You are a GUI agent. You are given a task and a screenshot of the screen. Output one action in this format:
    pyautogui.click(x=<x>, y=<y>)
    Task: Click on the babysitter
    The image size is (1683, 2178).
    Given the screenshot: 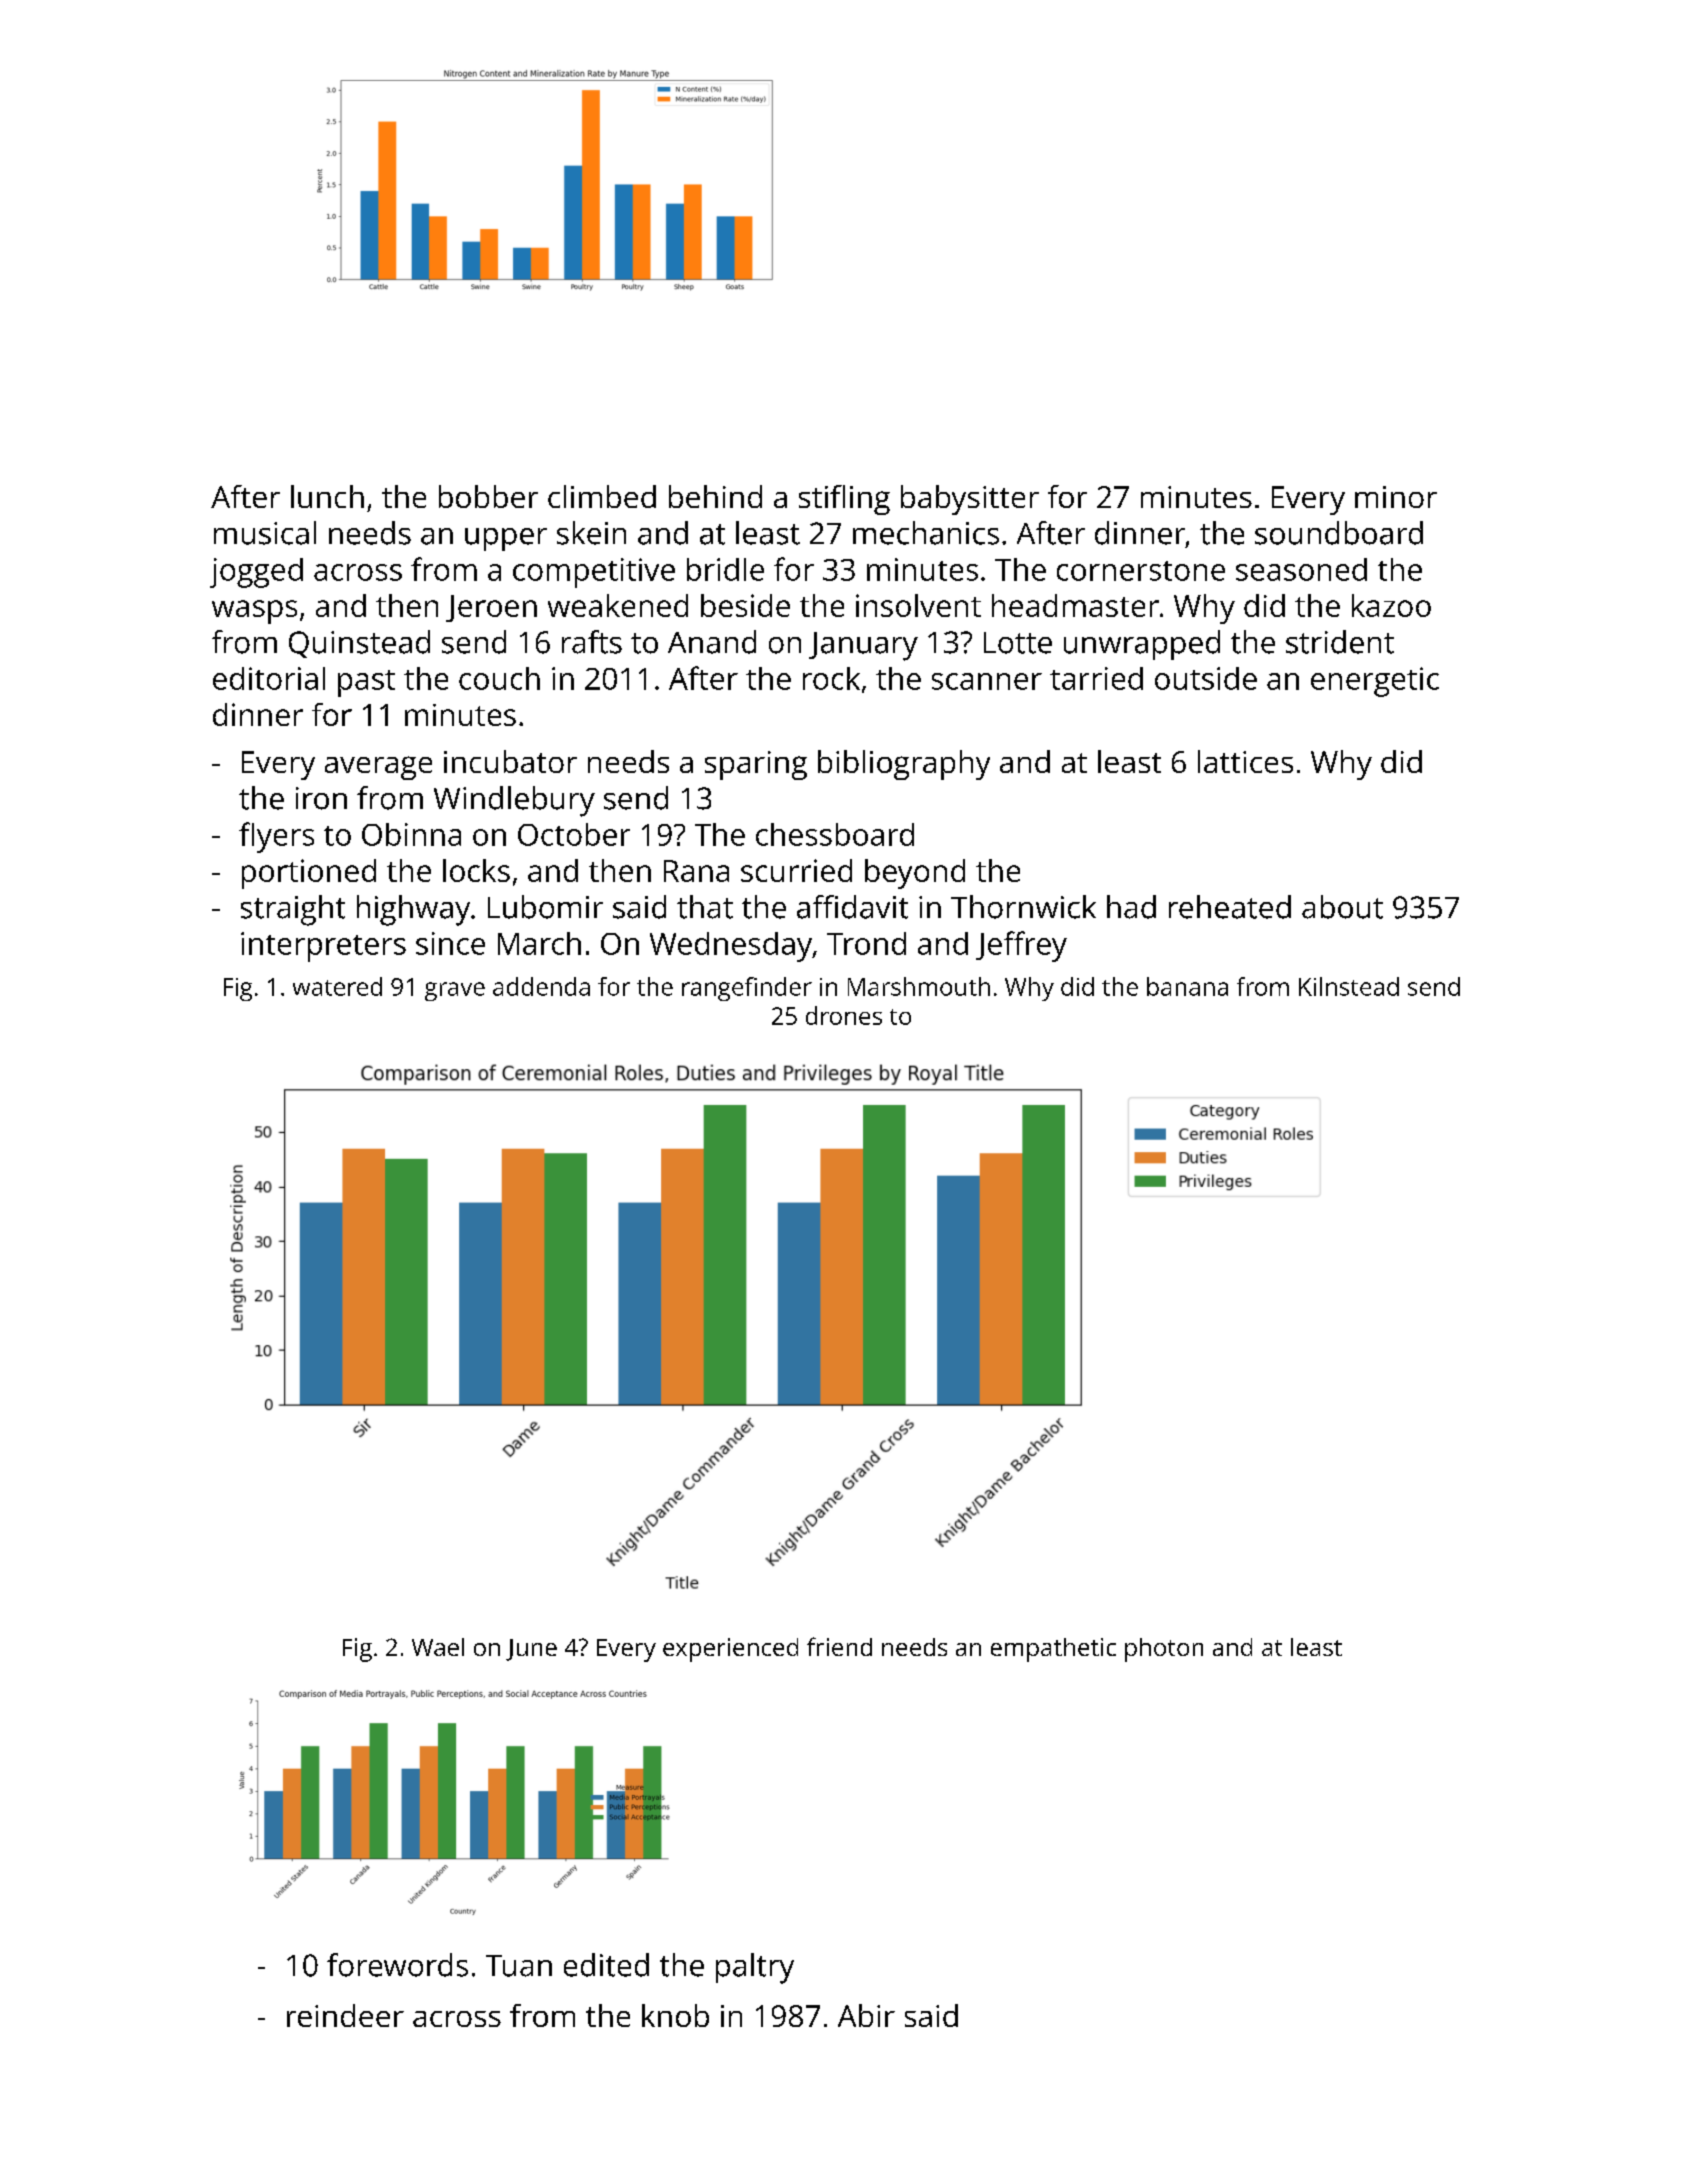 What is the action you would take?
    pyautogui.click(x=970, y=500)
